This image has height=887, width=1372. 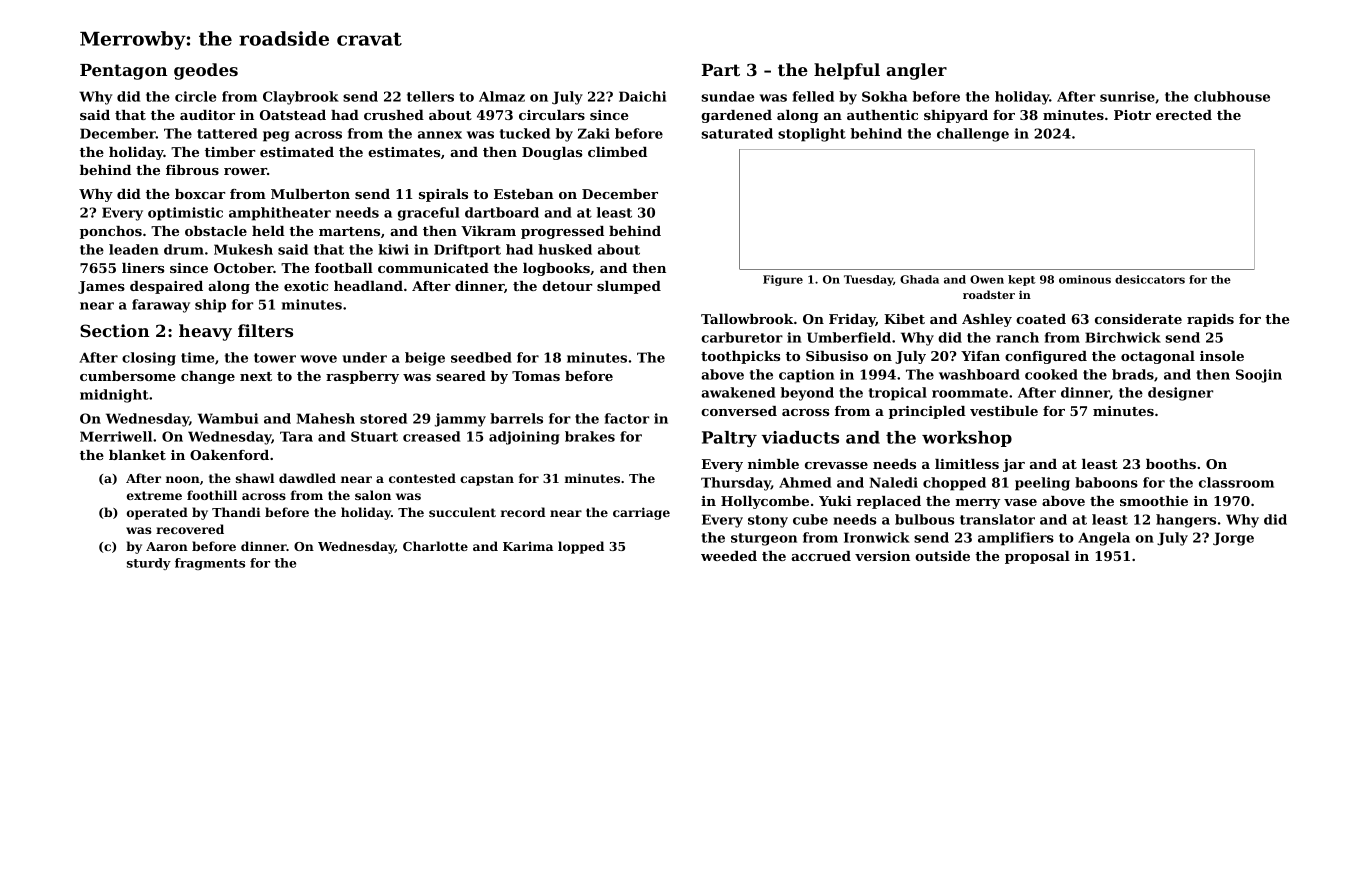 What do you see at coordinates (868, 280) in the image?
I see `Tuesday` at bounding box center [868, 280].
